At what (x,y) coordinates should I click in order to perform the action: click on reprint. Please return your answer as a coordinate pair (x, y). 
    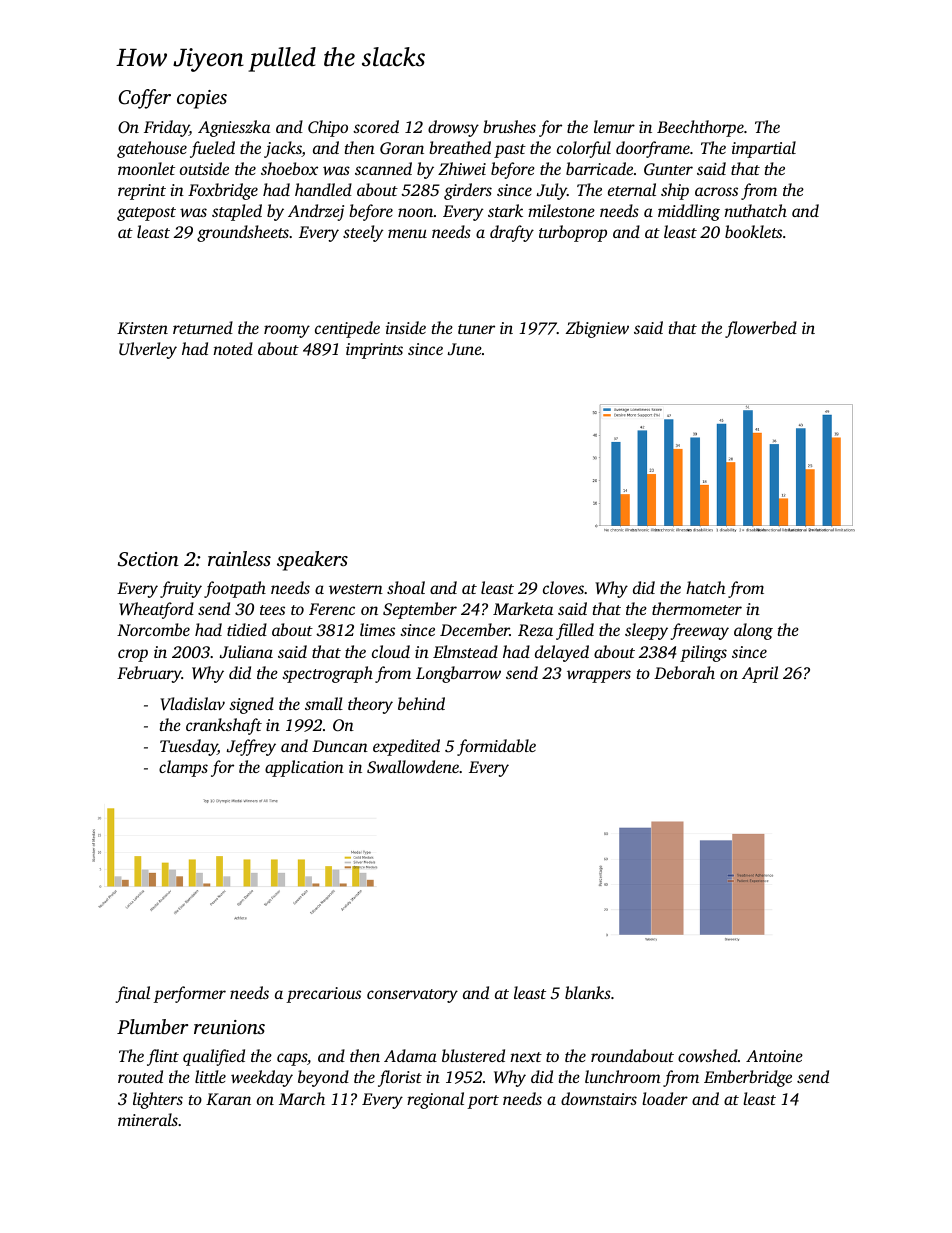
    Looking at the image, I should click on (142, 192).
